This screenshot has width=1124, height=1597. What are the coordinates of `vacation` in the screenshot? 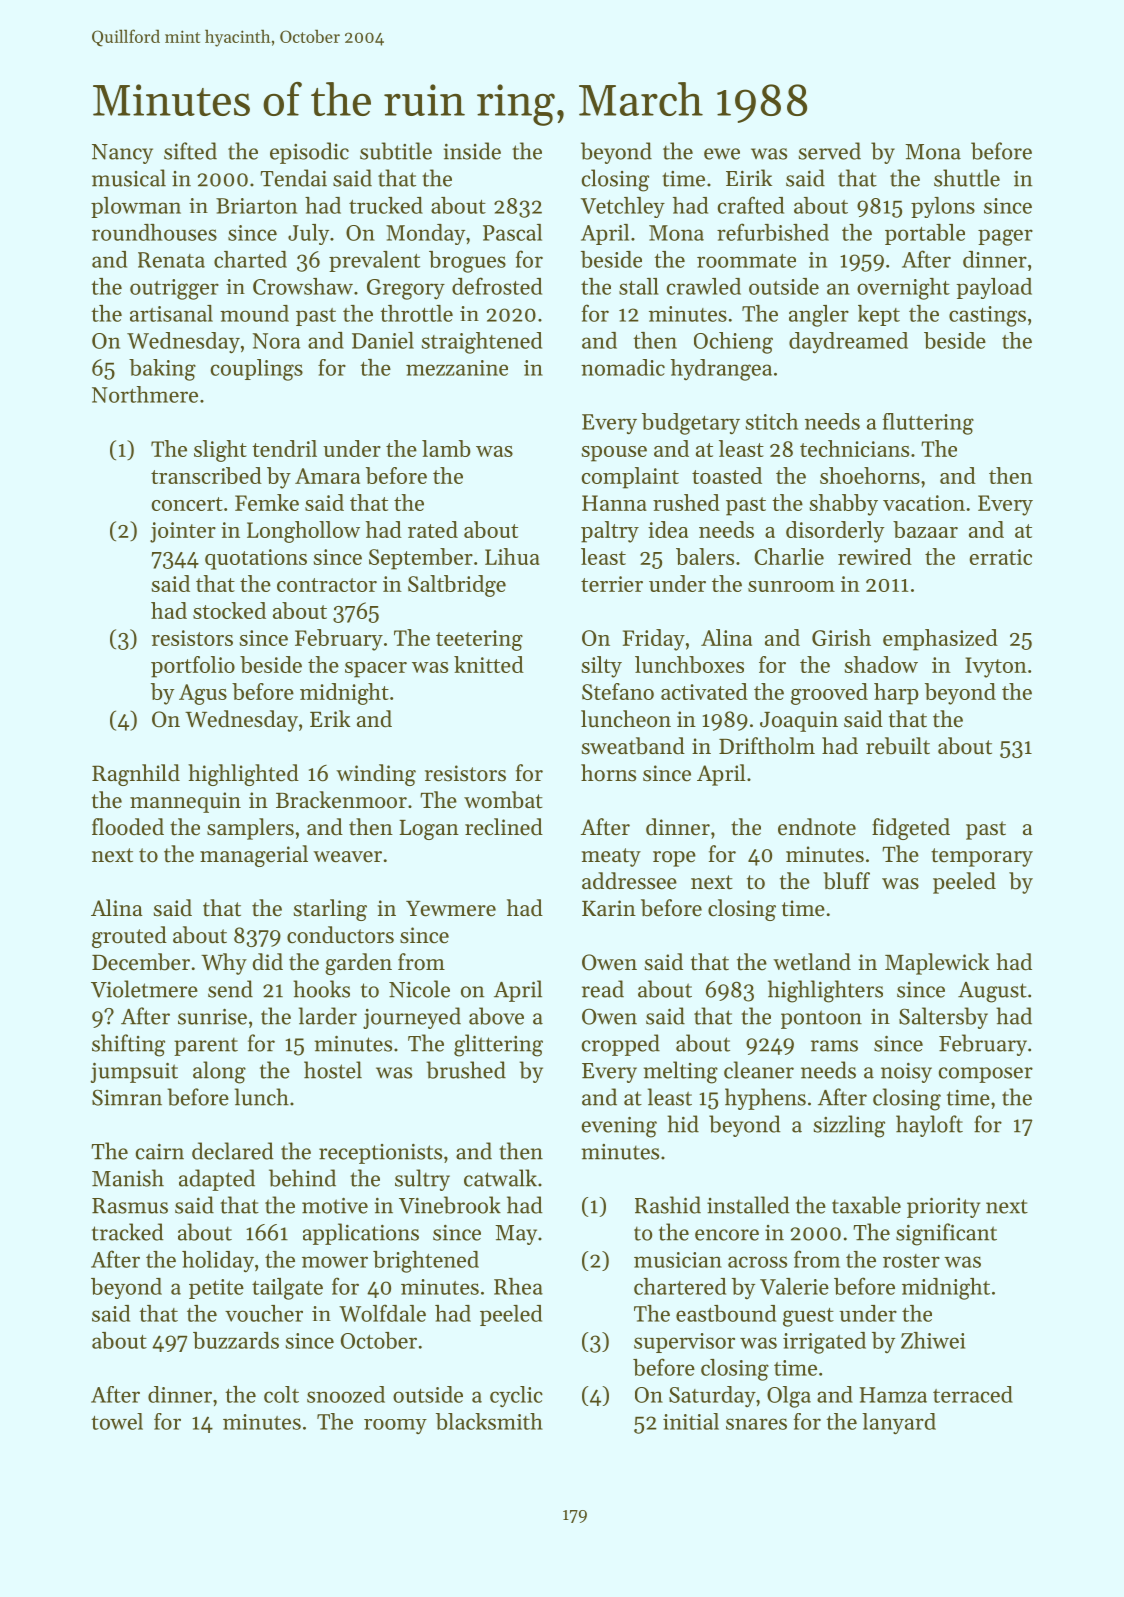 It's located at (924, 503).
